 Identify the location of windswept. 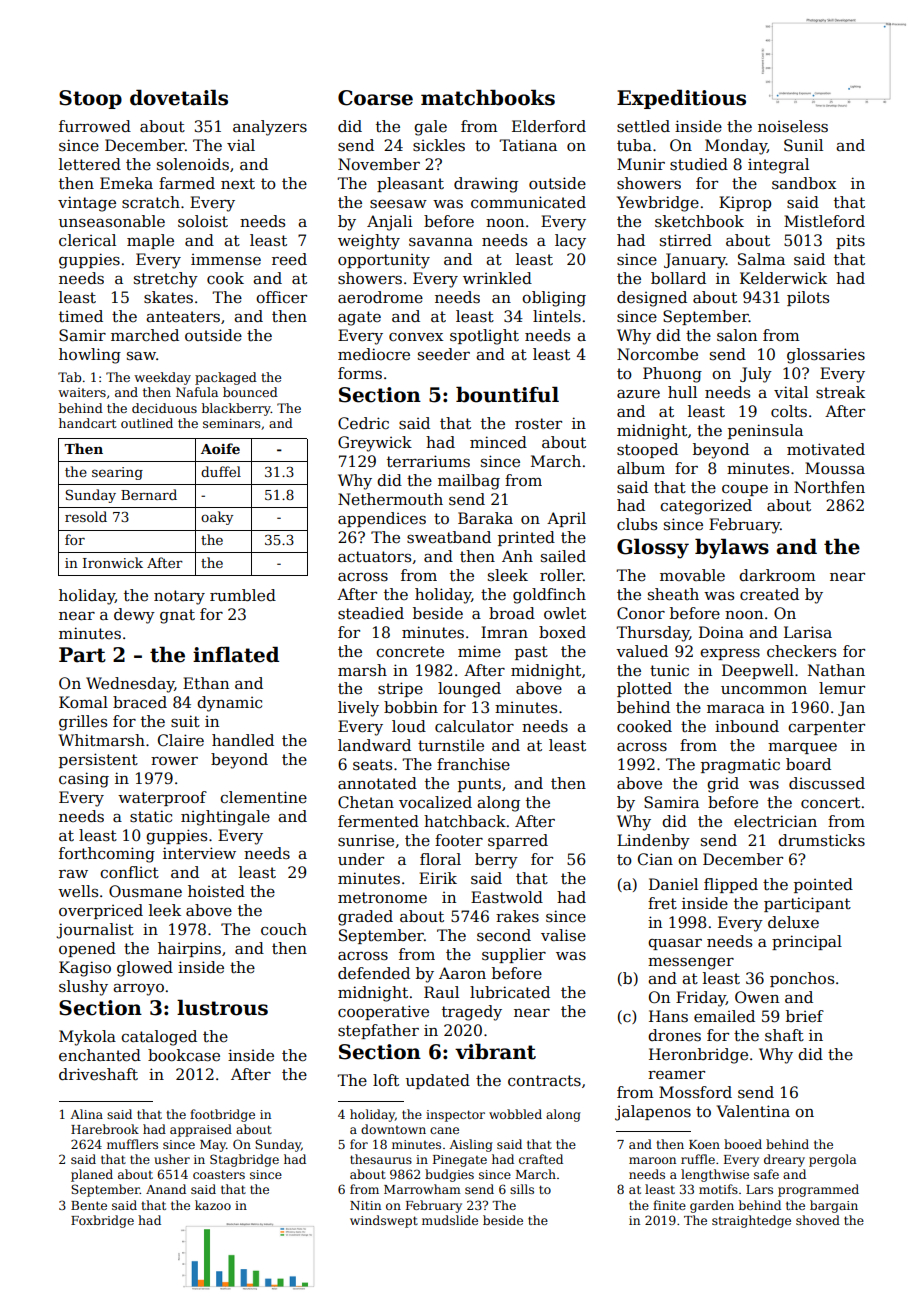
(384, 1221).
